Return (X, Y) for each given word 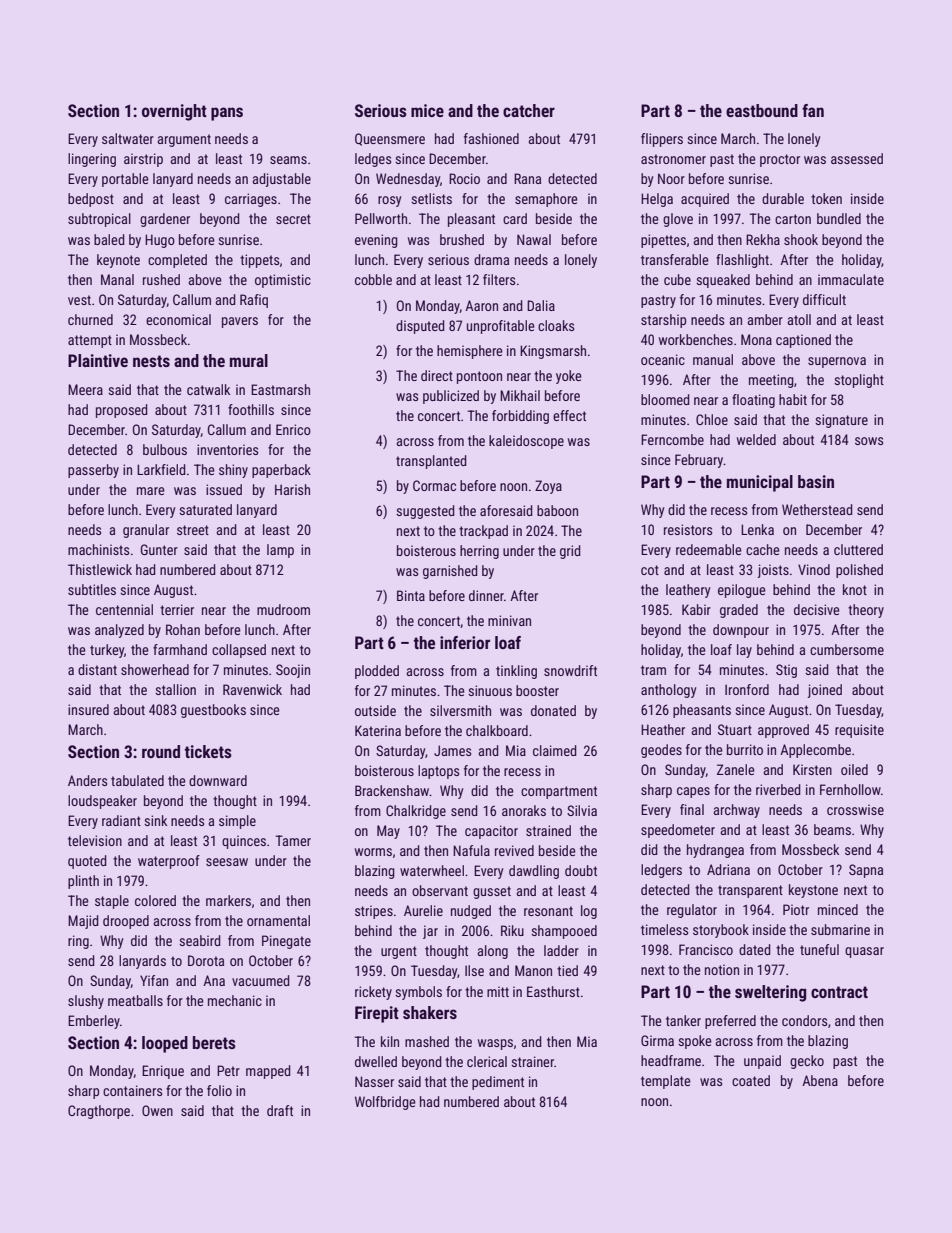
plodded (377, 672)
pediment (498, 1083)
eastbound (762, 110)
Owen (157, 1110)
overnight (174, 112)
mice (427, 110)
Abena (820, 1080)
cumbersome (847, 649)
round (161, 751)
